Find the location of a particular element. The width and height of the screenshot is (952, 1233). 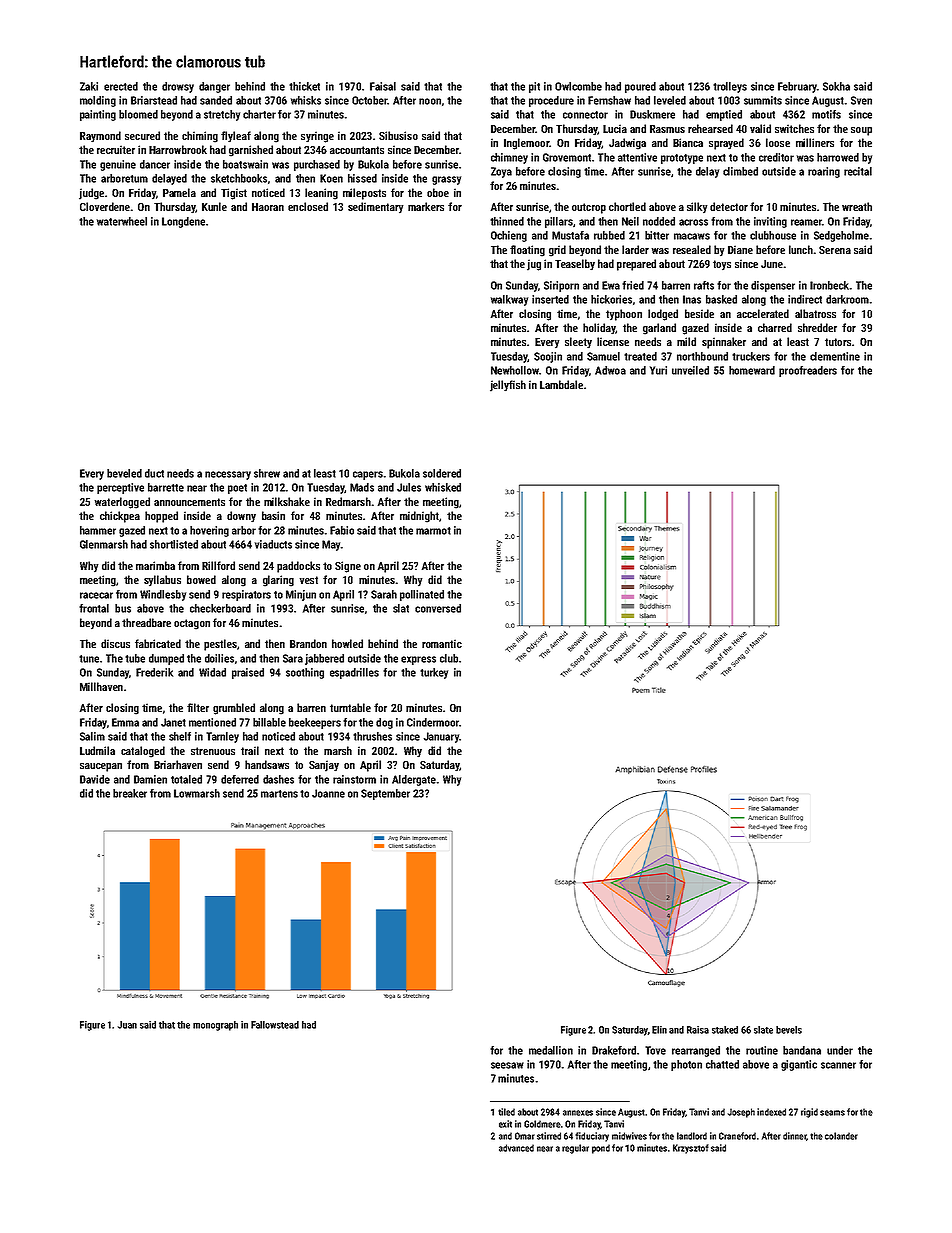

Sokha is located at coordinates (836, 86).
